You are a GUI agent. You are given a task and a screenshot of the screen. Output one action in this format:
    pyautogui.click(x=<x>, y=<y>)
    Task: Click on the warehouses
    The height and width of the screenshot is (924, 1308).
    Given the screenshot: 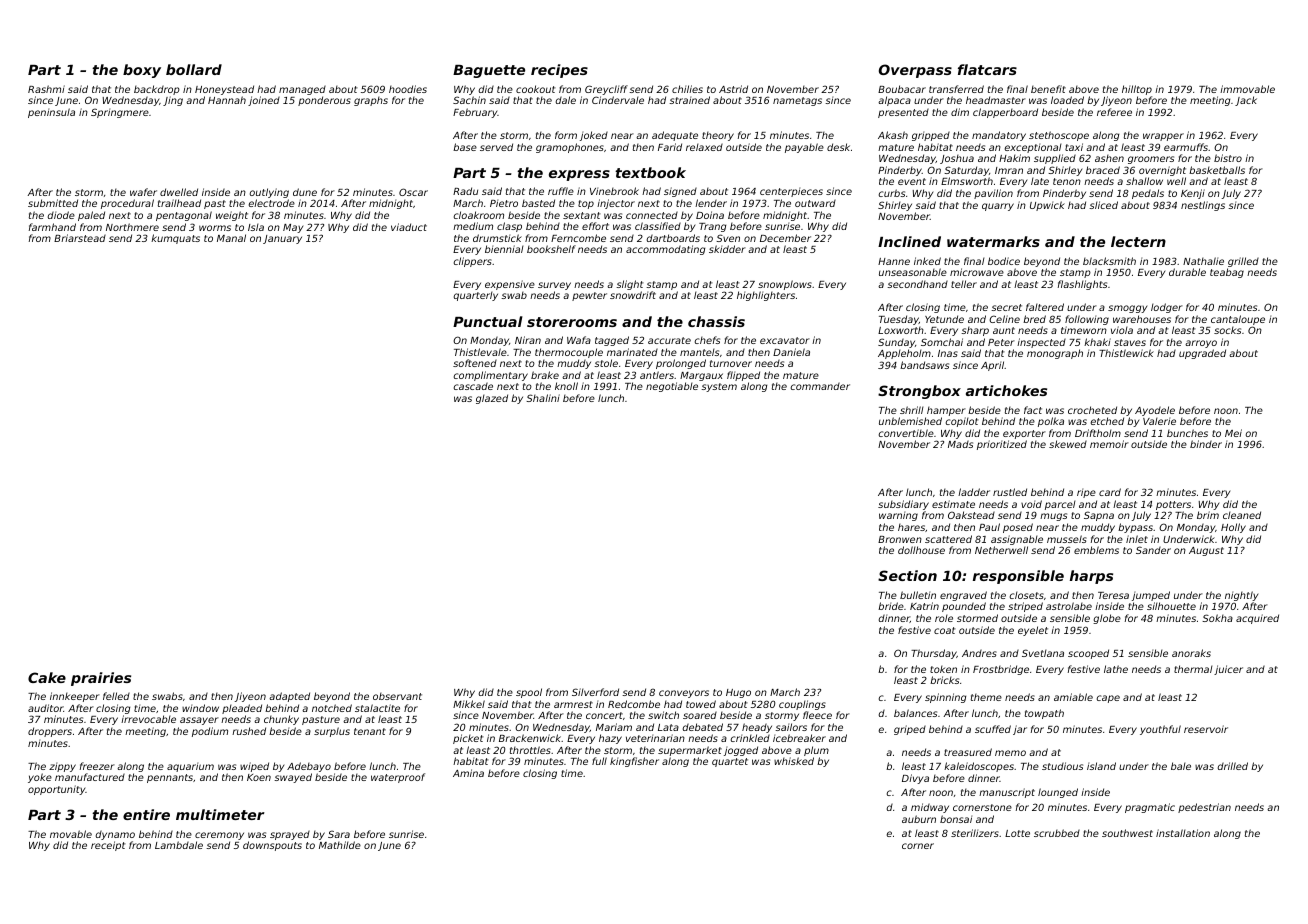 What is the action you would take?
    pyautogui.click(x=1142, y=319)
